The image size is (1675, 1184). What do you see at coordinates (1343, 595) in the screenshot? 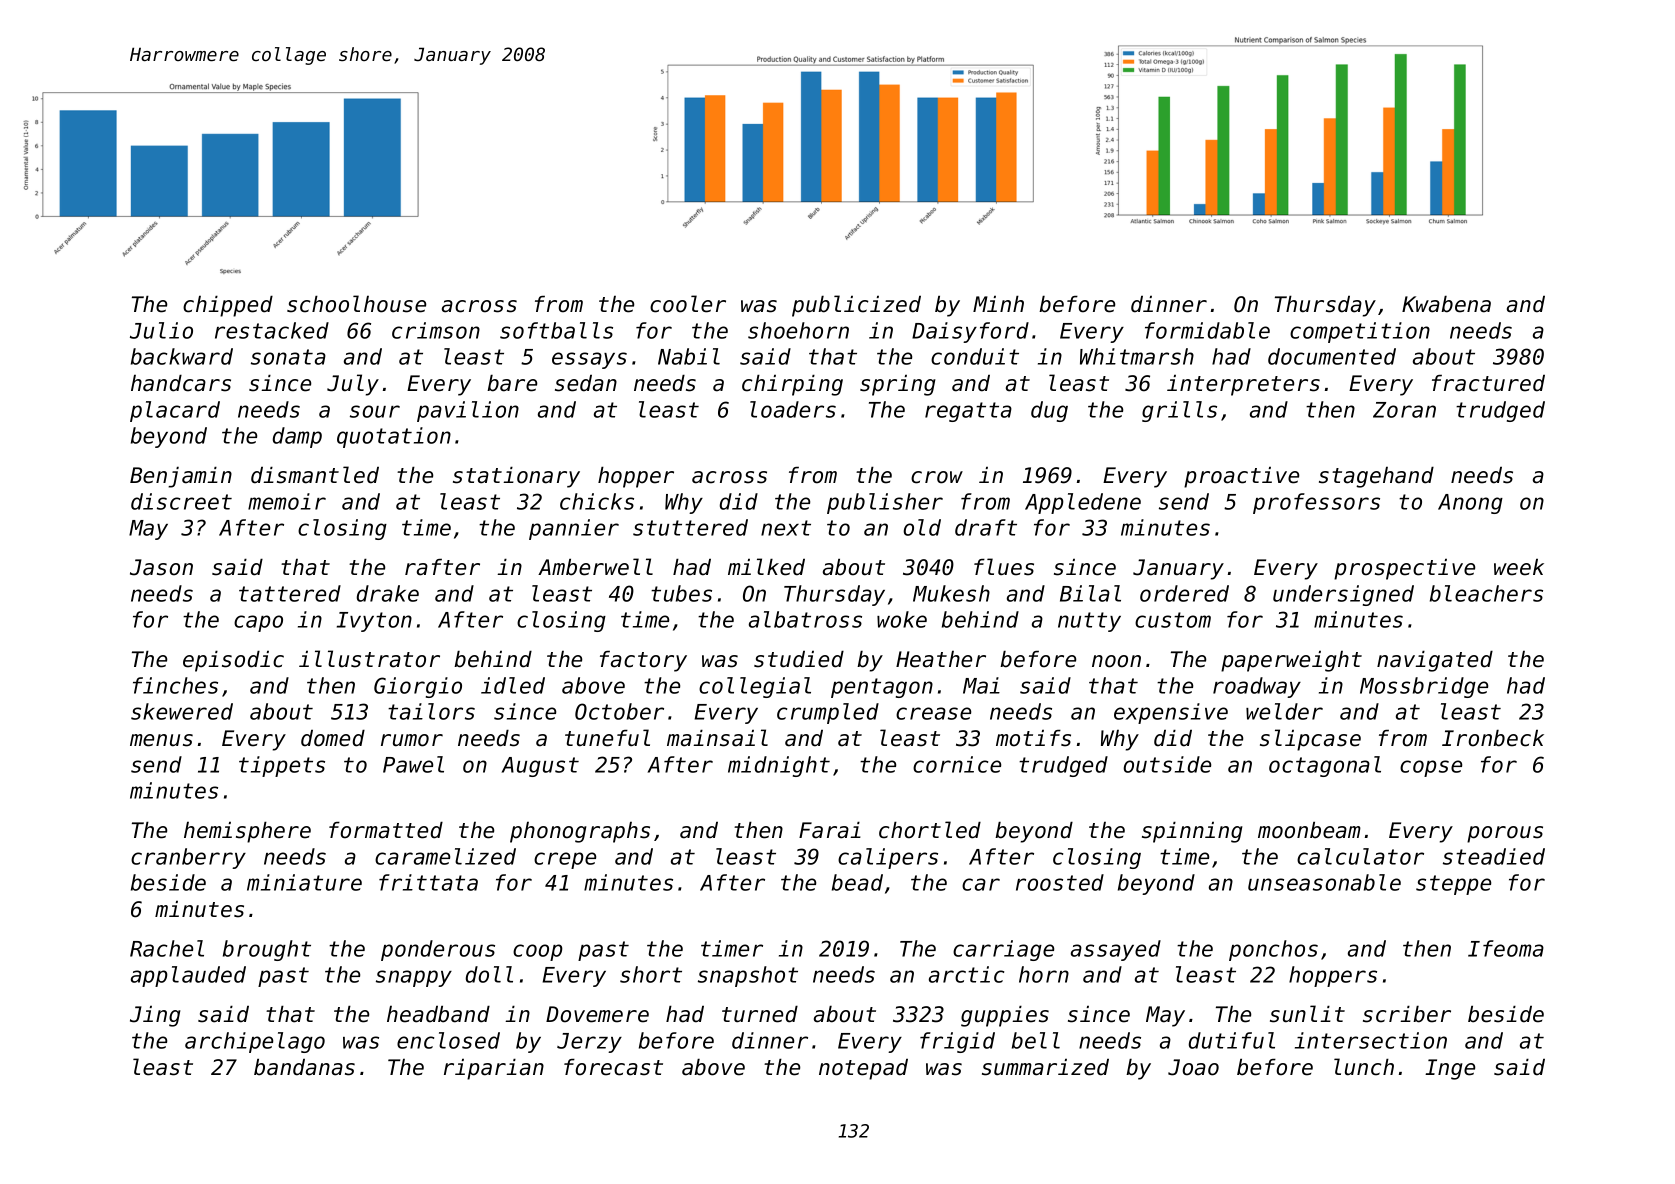
I see `undersigned` at bounding box center [1343, 595].
